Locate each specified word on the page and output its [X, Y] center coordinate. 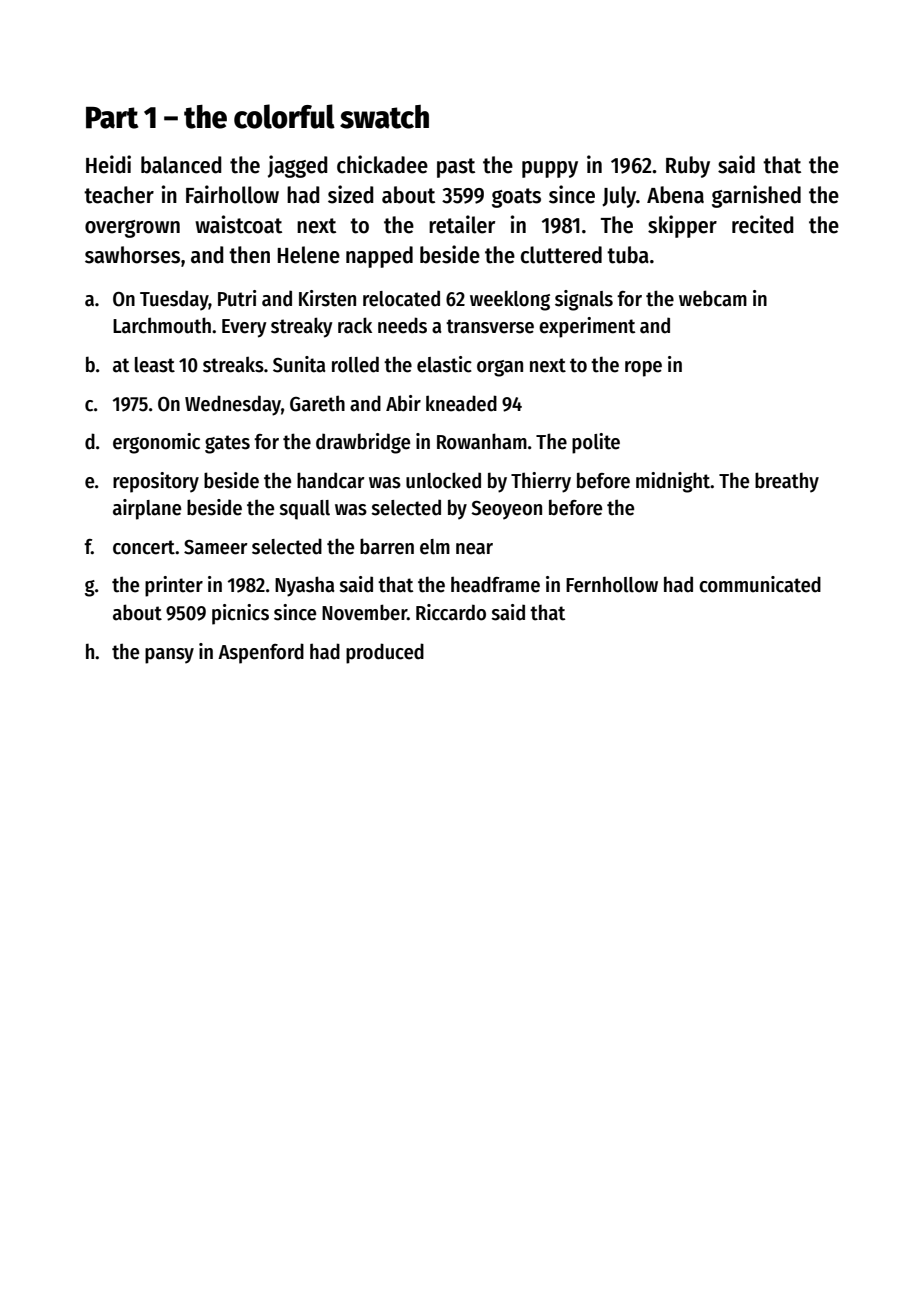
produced [385, 653]
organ [500, 368]
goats [516, 198]
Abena [675, 195]
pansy [169, 656]
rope [643, 369]
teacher [119, 195]
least [155, 365]
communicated [760, 584]
